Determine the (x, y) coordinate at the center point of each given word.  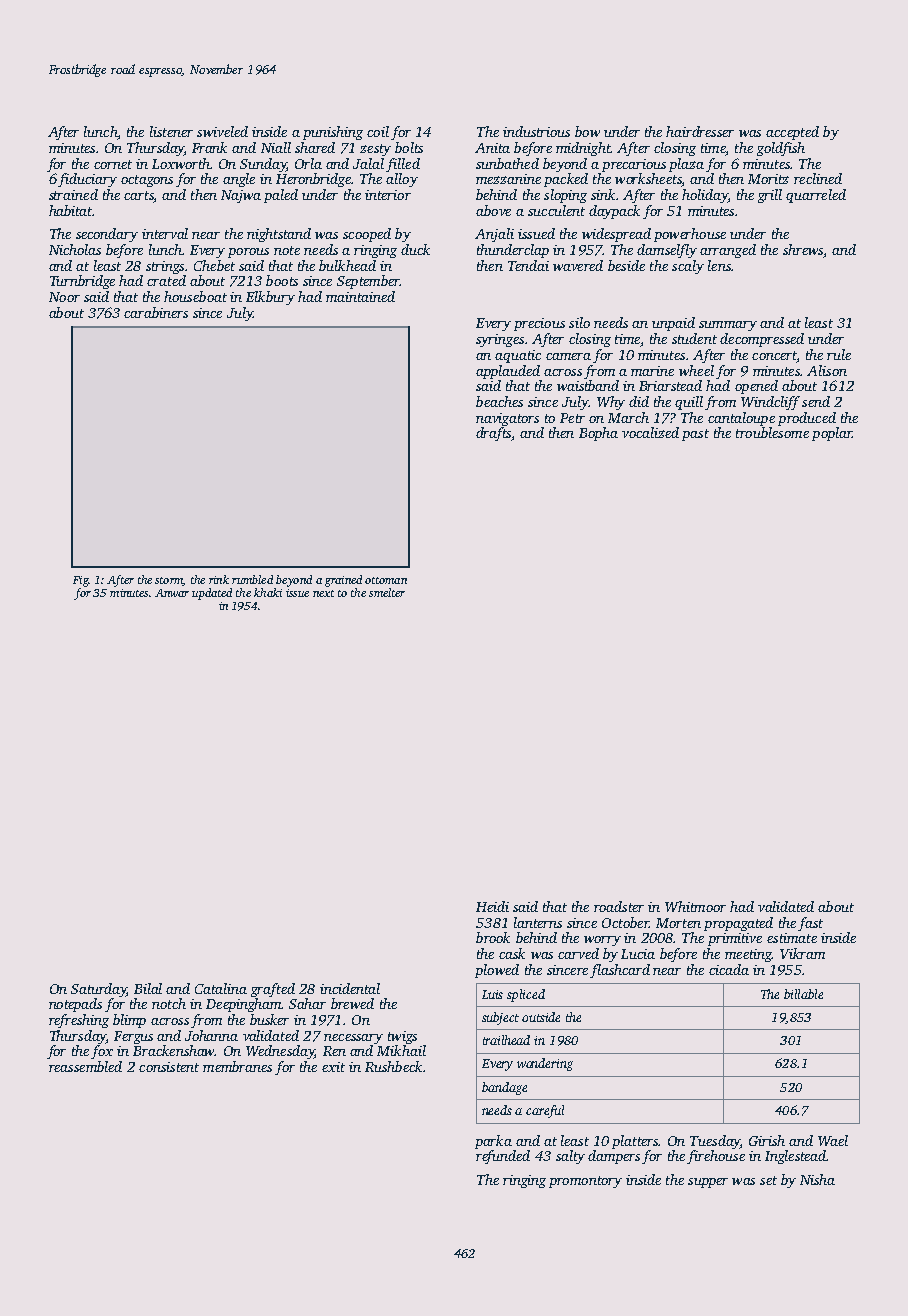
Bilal (148, 988)
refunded (503, 1157)
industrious (536, 131)
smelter (387, 592)
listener (171, 131)
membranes (237, 1066)
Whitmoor (695, 906)
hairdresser (700, 131)
